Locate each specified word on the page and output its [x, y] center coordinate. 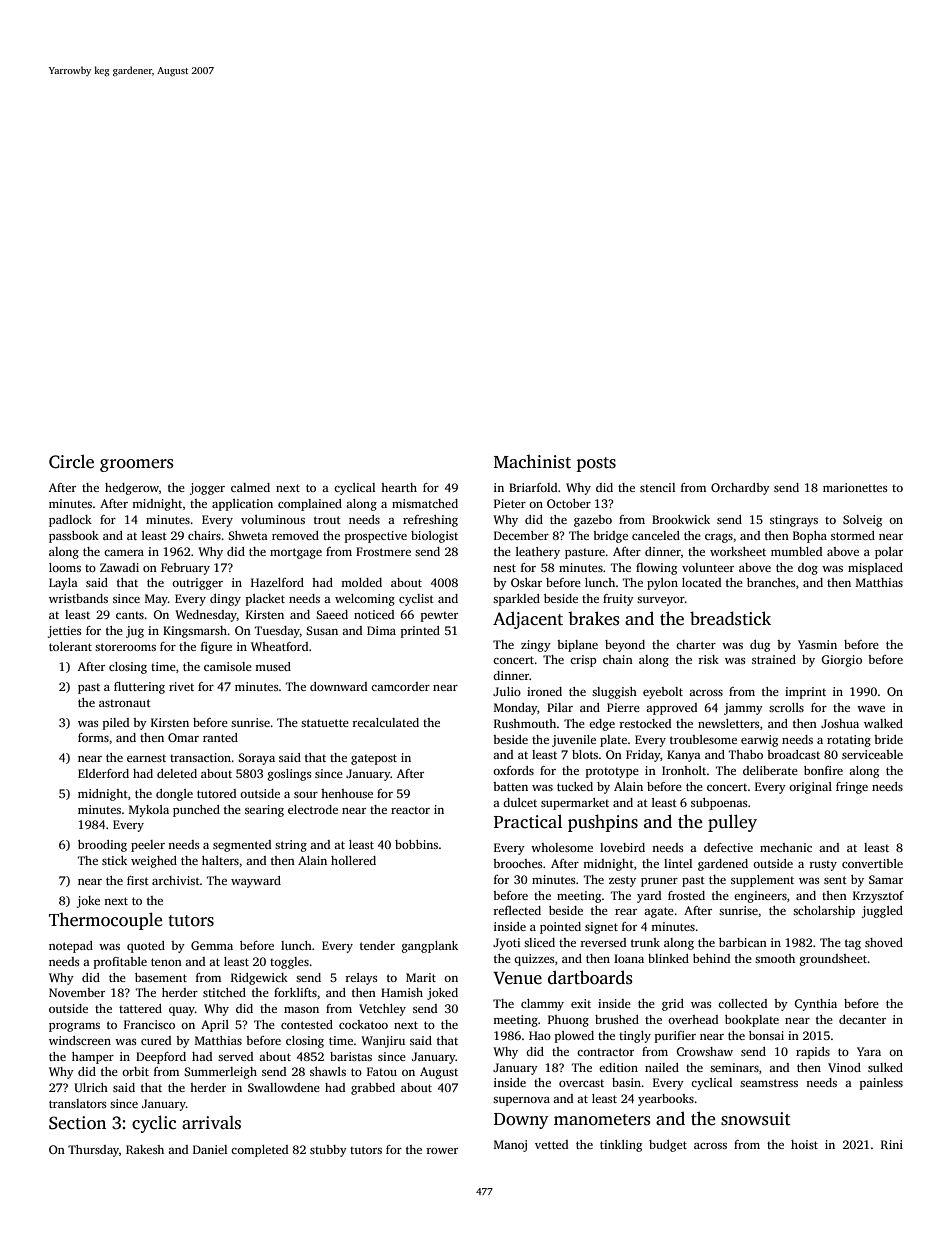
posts [596, 464]
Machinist [532, 462]
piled [116, 724]
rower [442, 1151]
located [701, 582]
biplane [577, 646]
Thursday [93, 1151]
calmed [250, 487]
